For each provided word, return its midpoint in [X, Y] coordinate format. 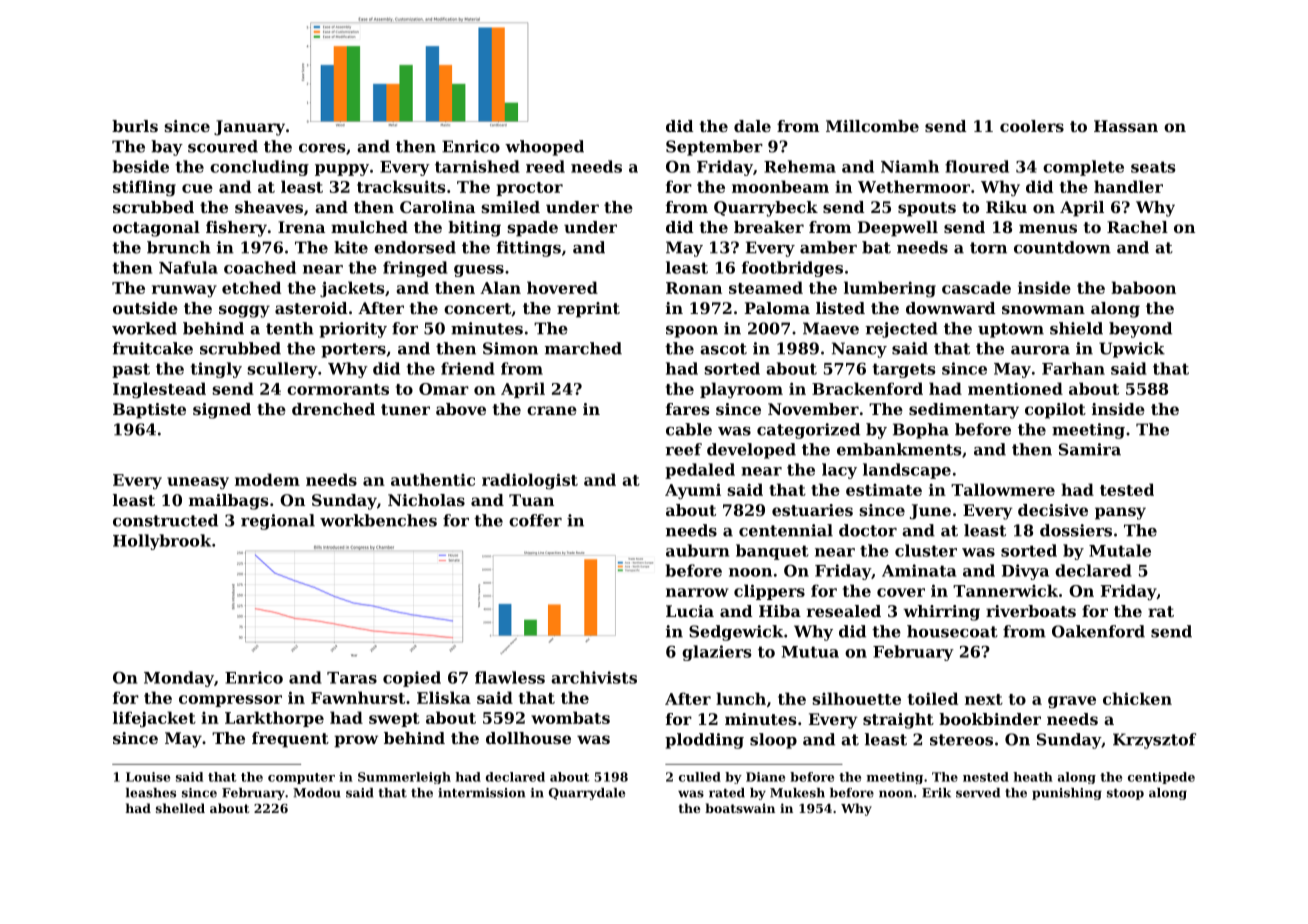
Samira [1090, 449]
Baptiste [149, 411]
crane [552, 410]
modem [267, 479]
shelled [180, 808]
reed [545, 166]
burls [135, 126]
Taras [352, 678]
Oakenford [1098, 631]
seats [1153, 167]
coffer [535, 520]
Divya [1025, 572]
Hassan [1126, 126]
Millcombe [872, 126]
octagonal [156, 229]
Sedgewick [736, 633]
